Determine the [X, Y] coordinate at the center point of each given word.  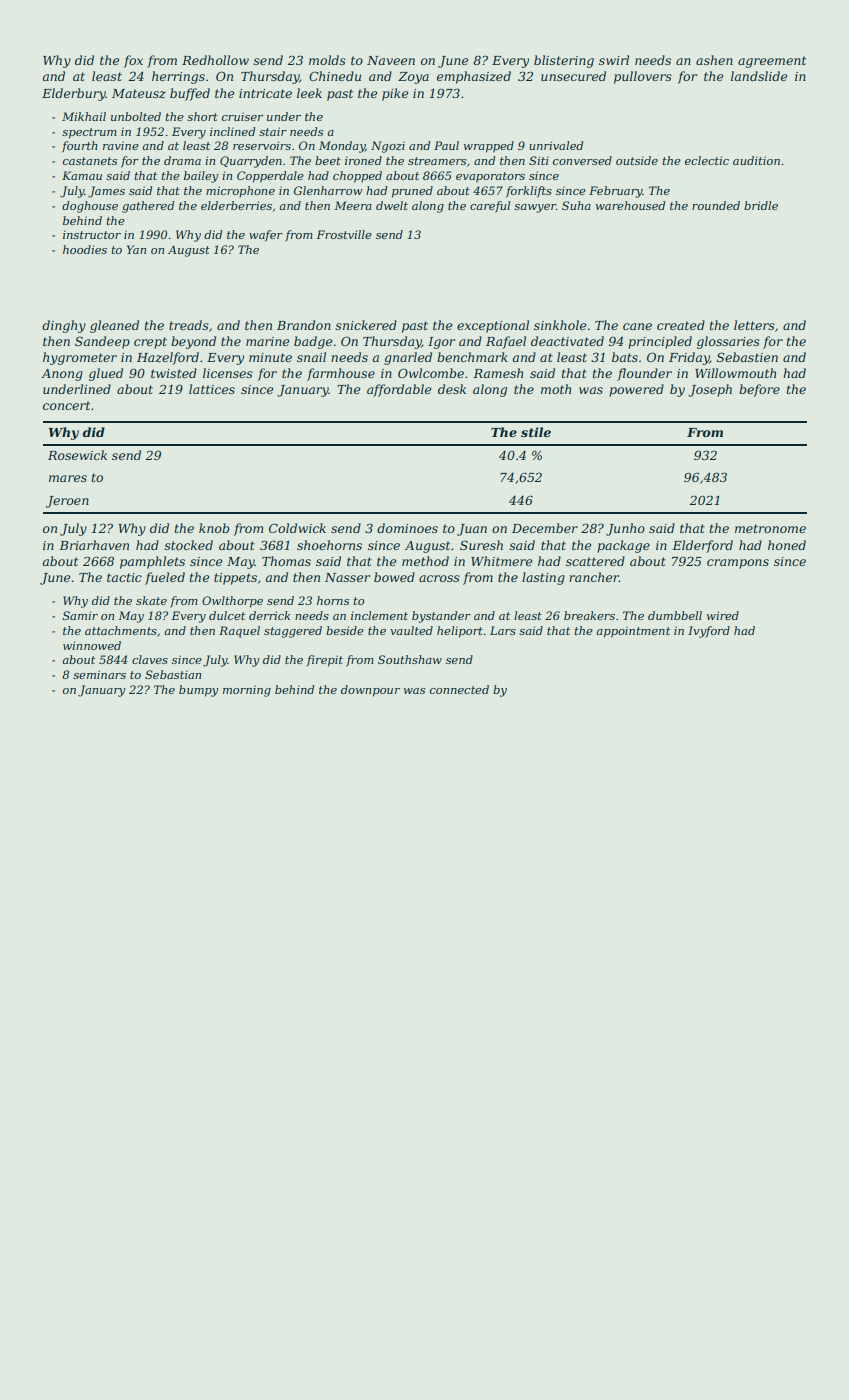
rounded [716, 205]
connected [459, 689]
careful [490, 207]
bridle [761, 205]
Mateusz [139, 93]
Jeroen [67, 502]
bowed [394, 577]
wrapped [489, 147]
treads [189, 325]
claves [150, 659]
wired [723, 615]
